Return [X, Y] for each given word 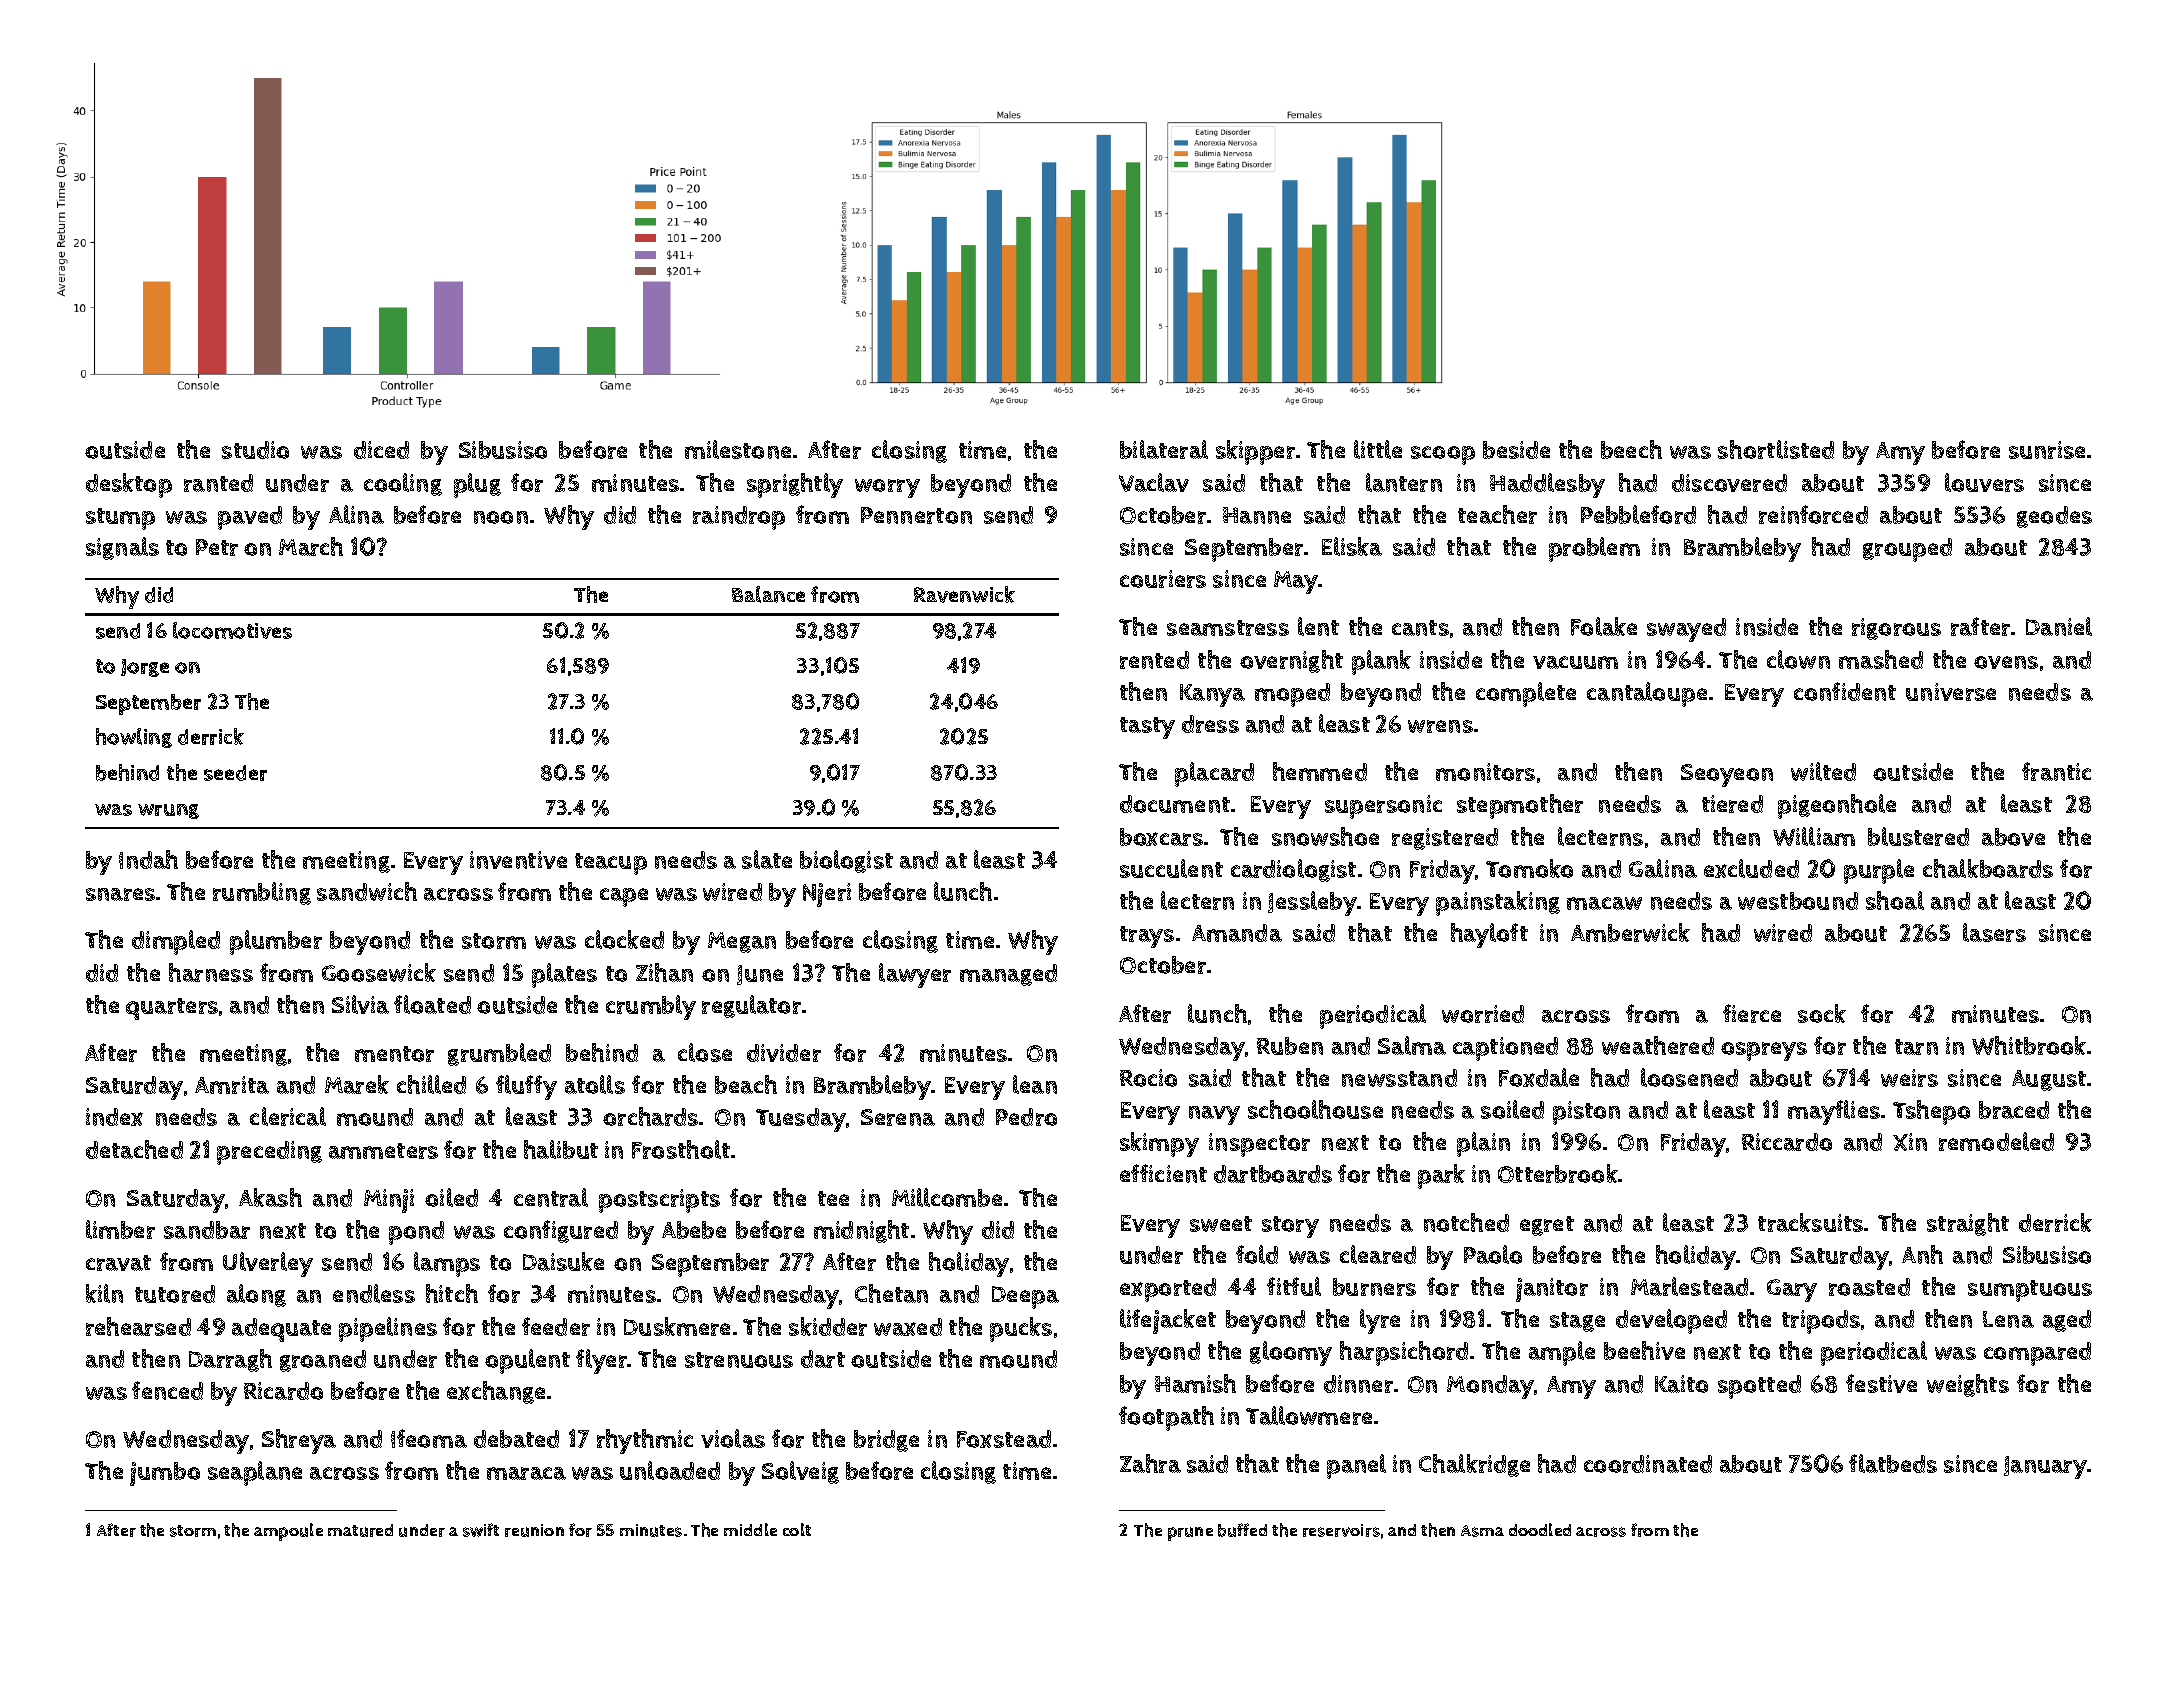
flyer [602, 1361]
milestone [738, 449]
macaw [1604, 903]
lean [1035, 1084]
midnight [861, 1231]
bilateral [1164, 449]
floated [432, 1004]
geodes [2054, 517]
